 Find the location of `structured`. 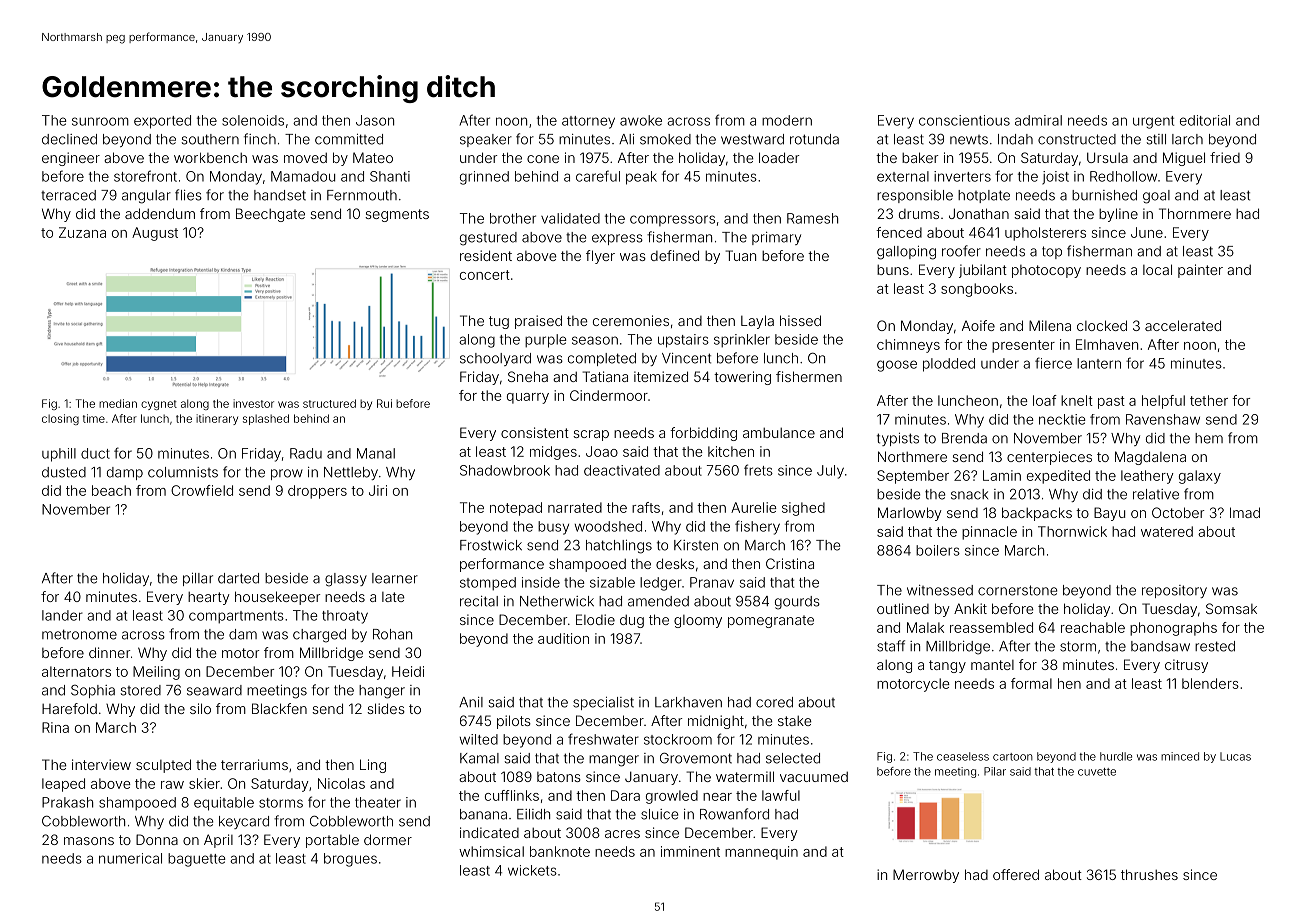

structured is located at coordinates (329, 403).
